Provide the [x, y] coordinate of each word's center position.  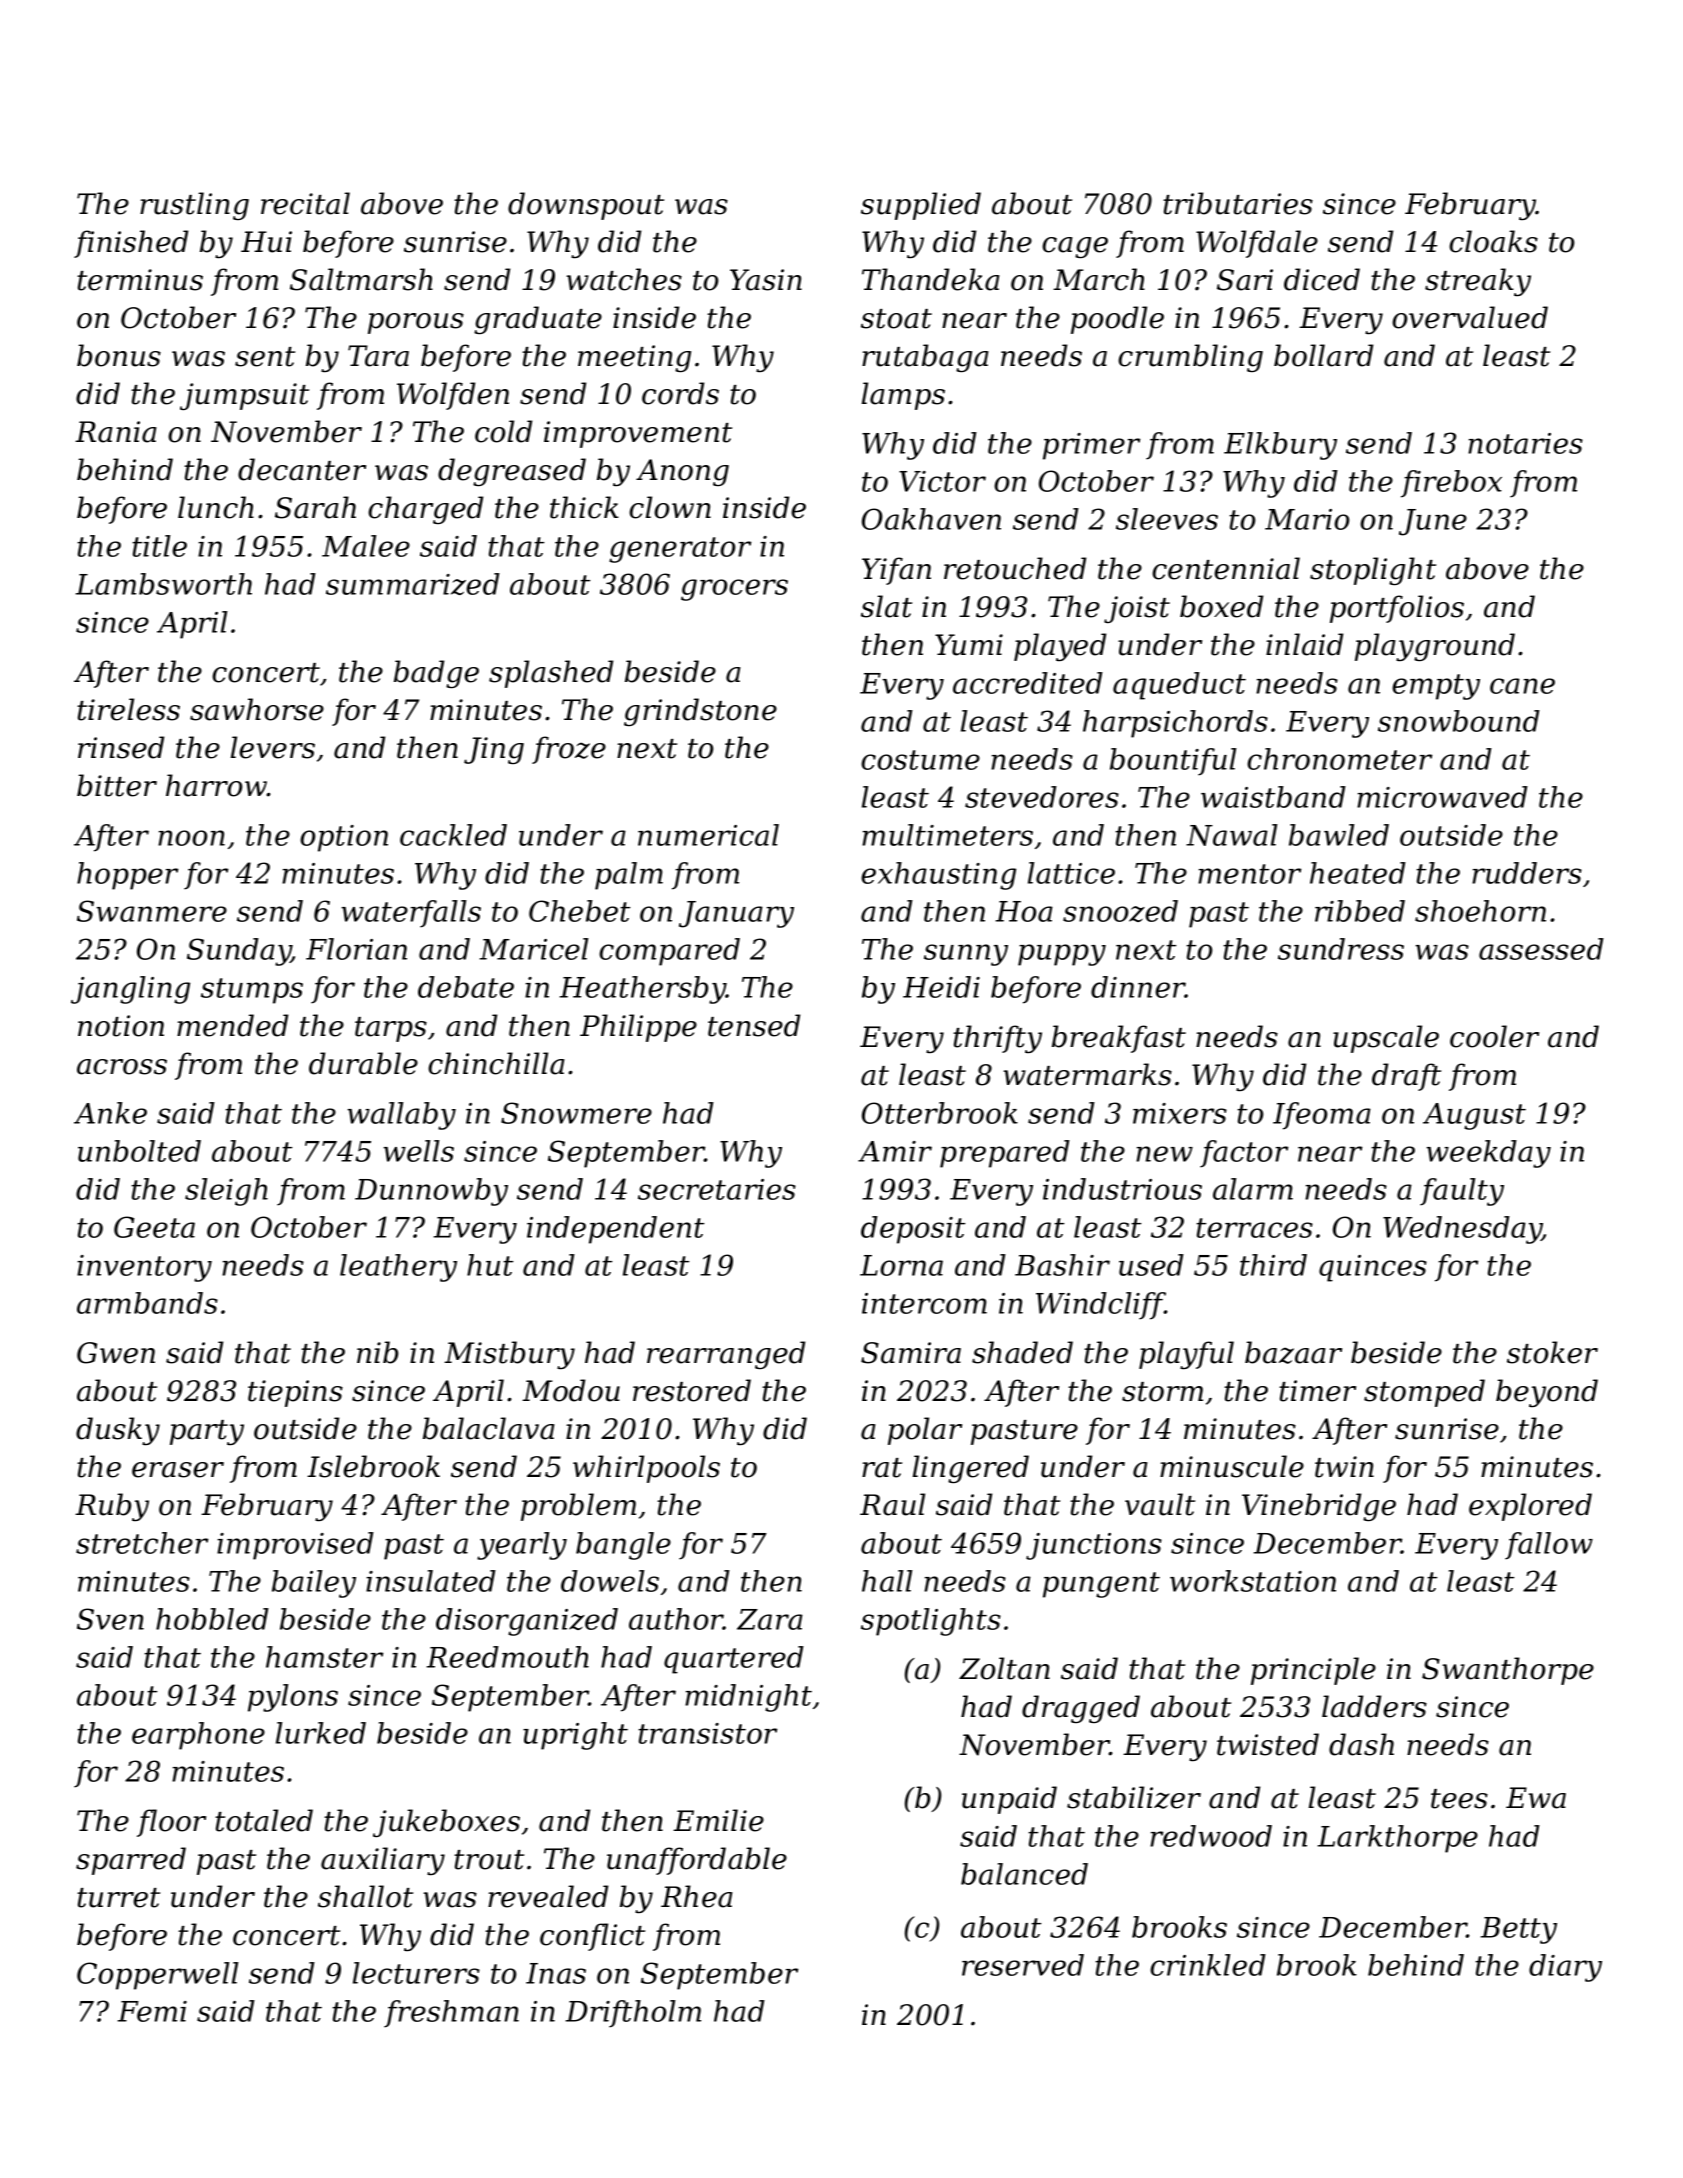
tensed [754, 1025]
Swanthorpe [1508, 1671]
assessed [1541, 949]
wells [418, 1151]
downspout [586, 206]
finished [131, 244]
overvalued [1470, 317]
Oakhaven [931, 519]
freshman [451, 2014]
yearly [522, 1546]
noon [191, 838]
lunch [216, 507]
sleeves [1167, 519]
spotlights [931, 1622]
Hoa [1024, 911]
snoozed [1120, 911]
